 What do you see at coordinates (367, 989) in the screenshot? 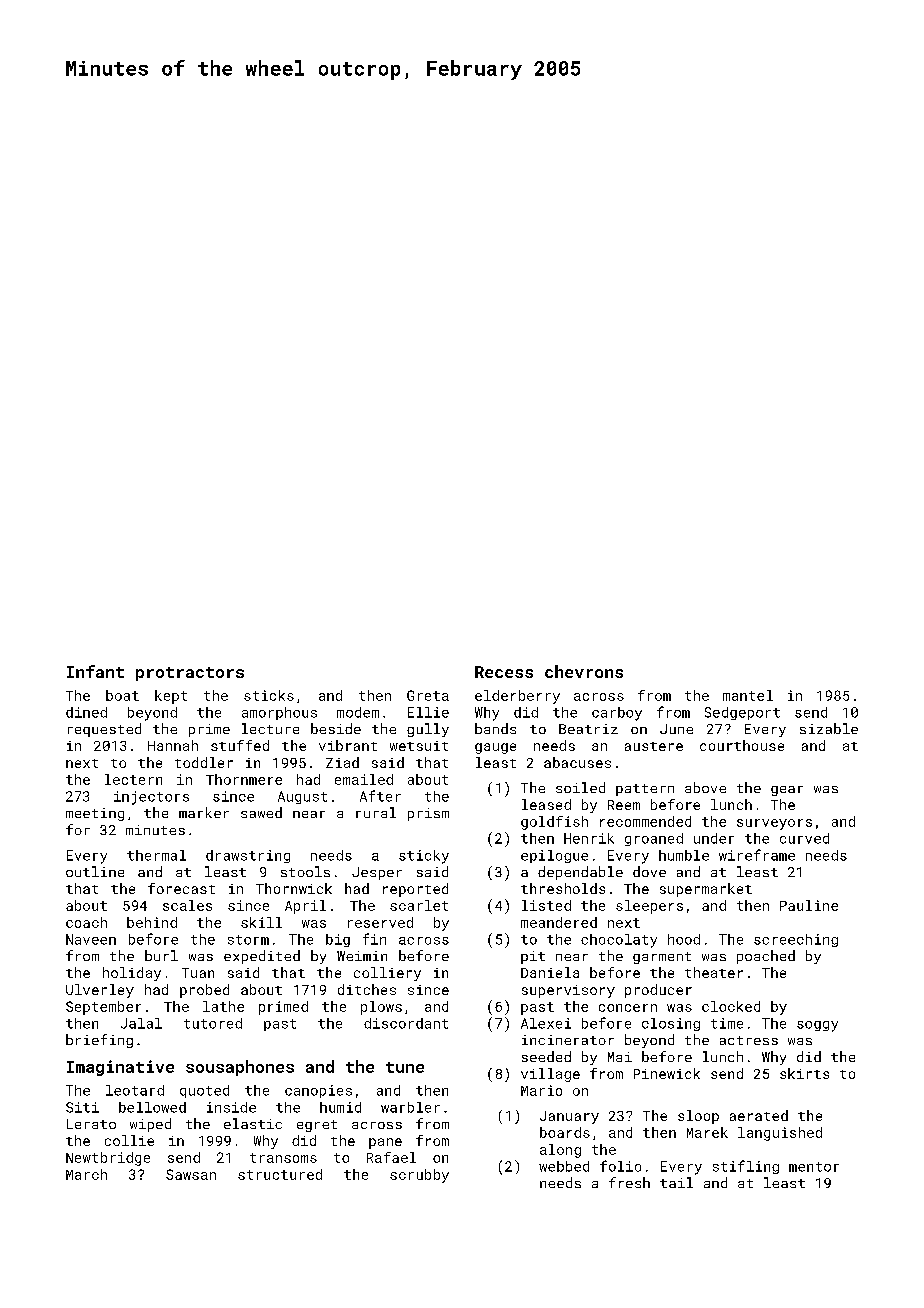
I see `ditches` at bounding box center [367, 989].
